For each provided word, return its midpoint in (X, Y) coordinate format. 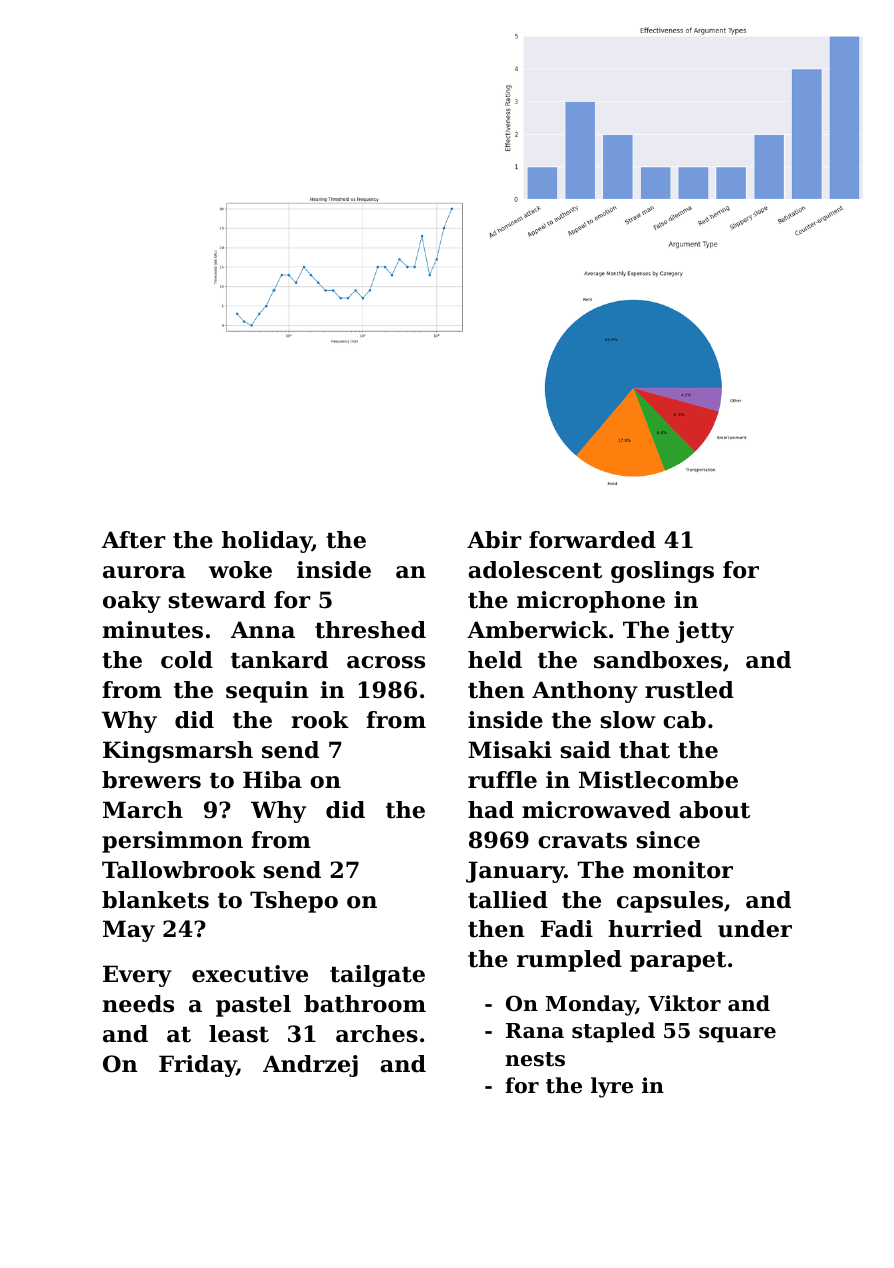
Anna (263, 630)
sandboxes (658, 660)
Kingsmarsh (178, 752)
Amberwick (537, 630)
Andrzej (310, 1066)
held (495, 660)
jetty (705, 632)
